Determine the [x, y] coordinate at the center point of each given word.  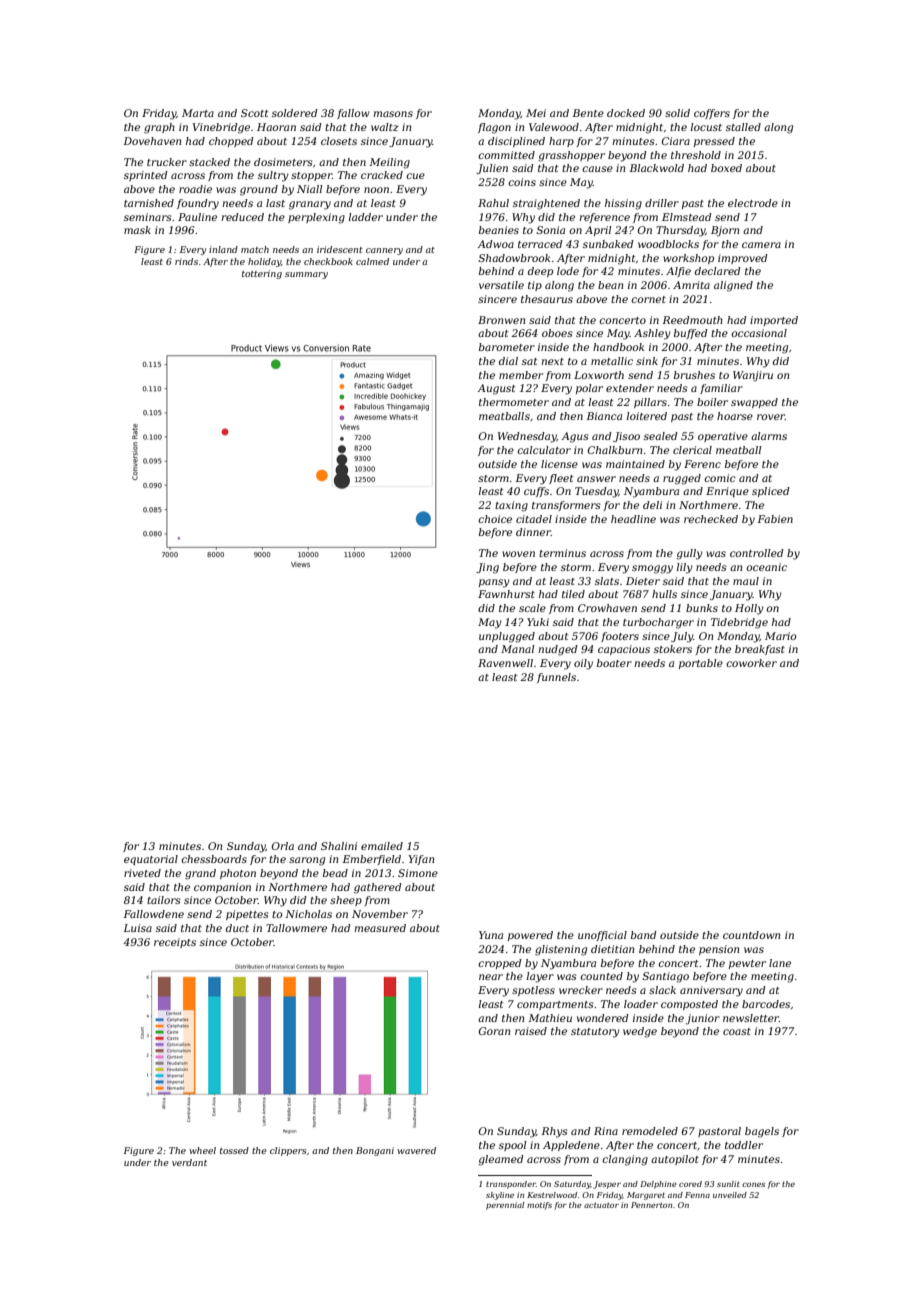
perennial [505, 1206]
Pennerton [651, 1205]
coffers [712, 114]
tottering [262, 274]
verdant [189, 1162]
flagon [494, 128]
